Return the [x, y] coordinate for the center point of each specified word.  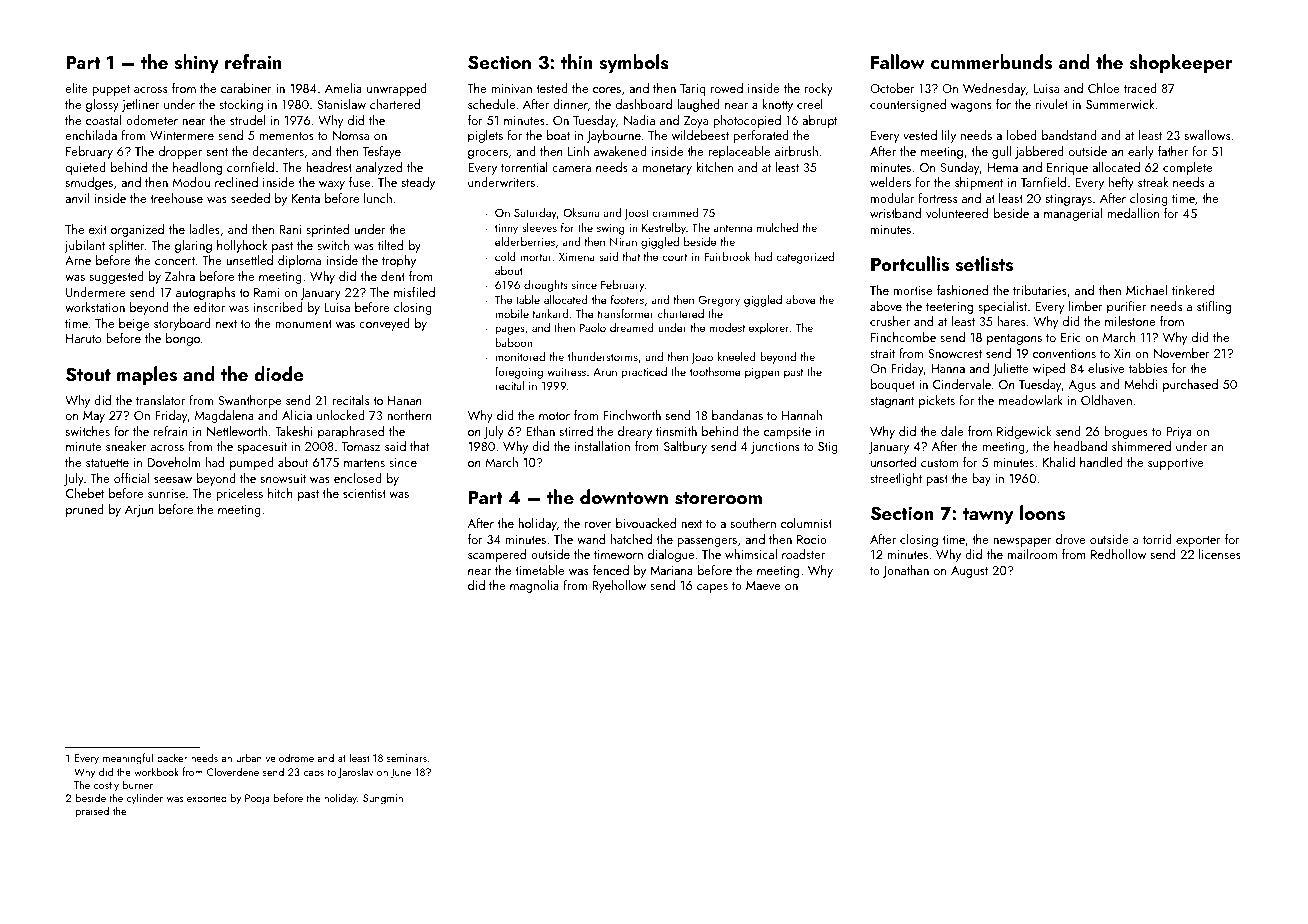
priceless [239, 494]
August [969, 572]
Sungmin [383, 799]
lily [949, 136]
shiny [196, 63]
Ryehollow [619, 586]
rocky [819, 89]
